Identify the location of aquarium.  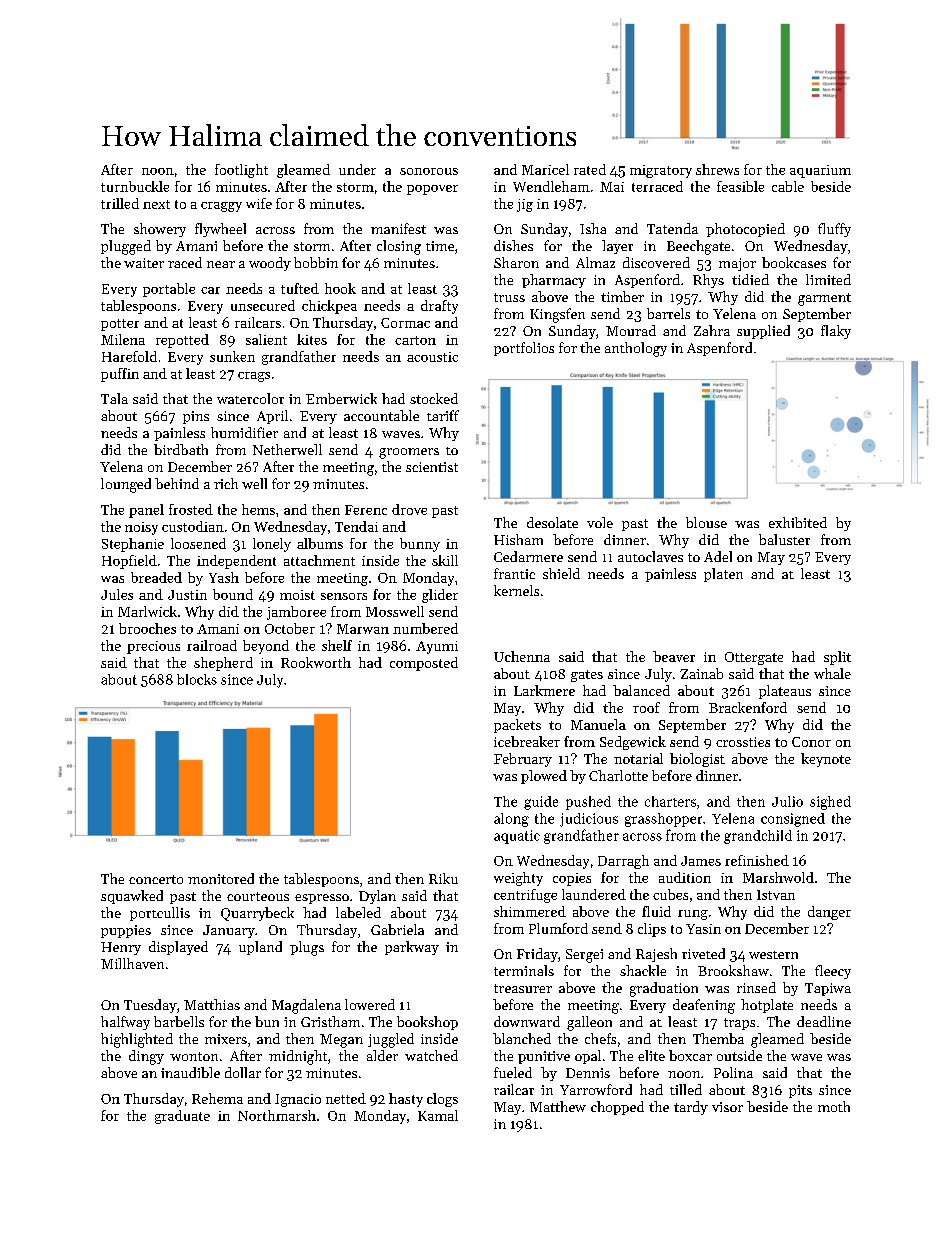
(820, 171).
